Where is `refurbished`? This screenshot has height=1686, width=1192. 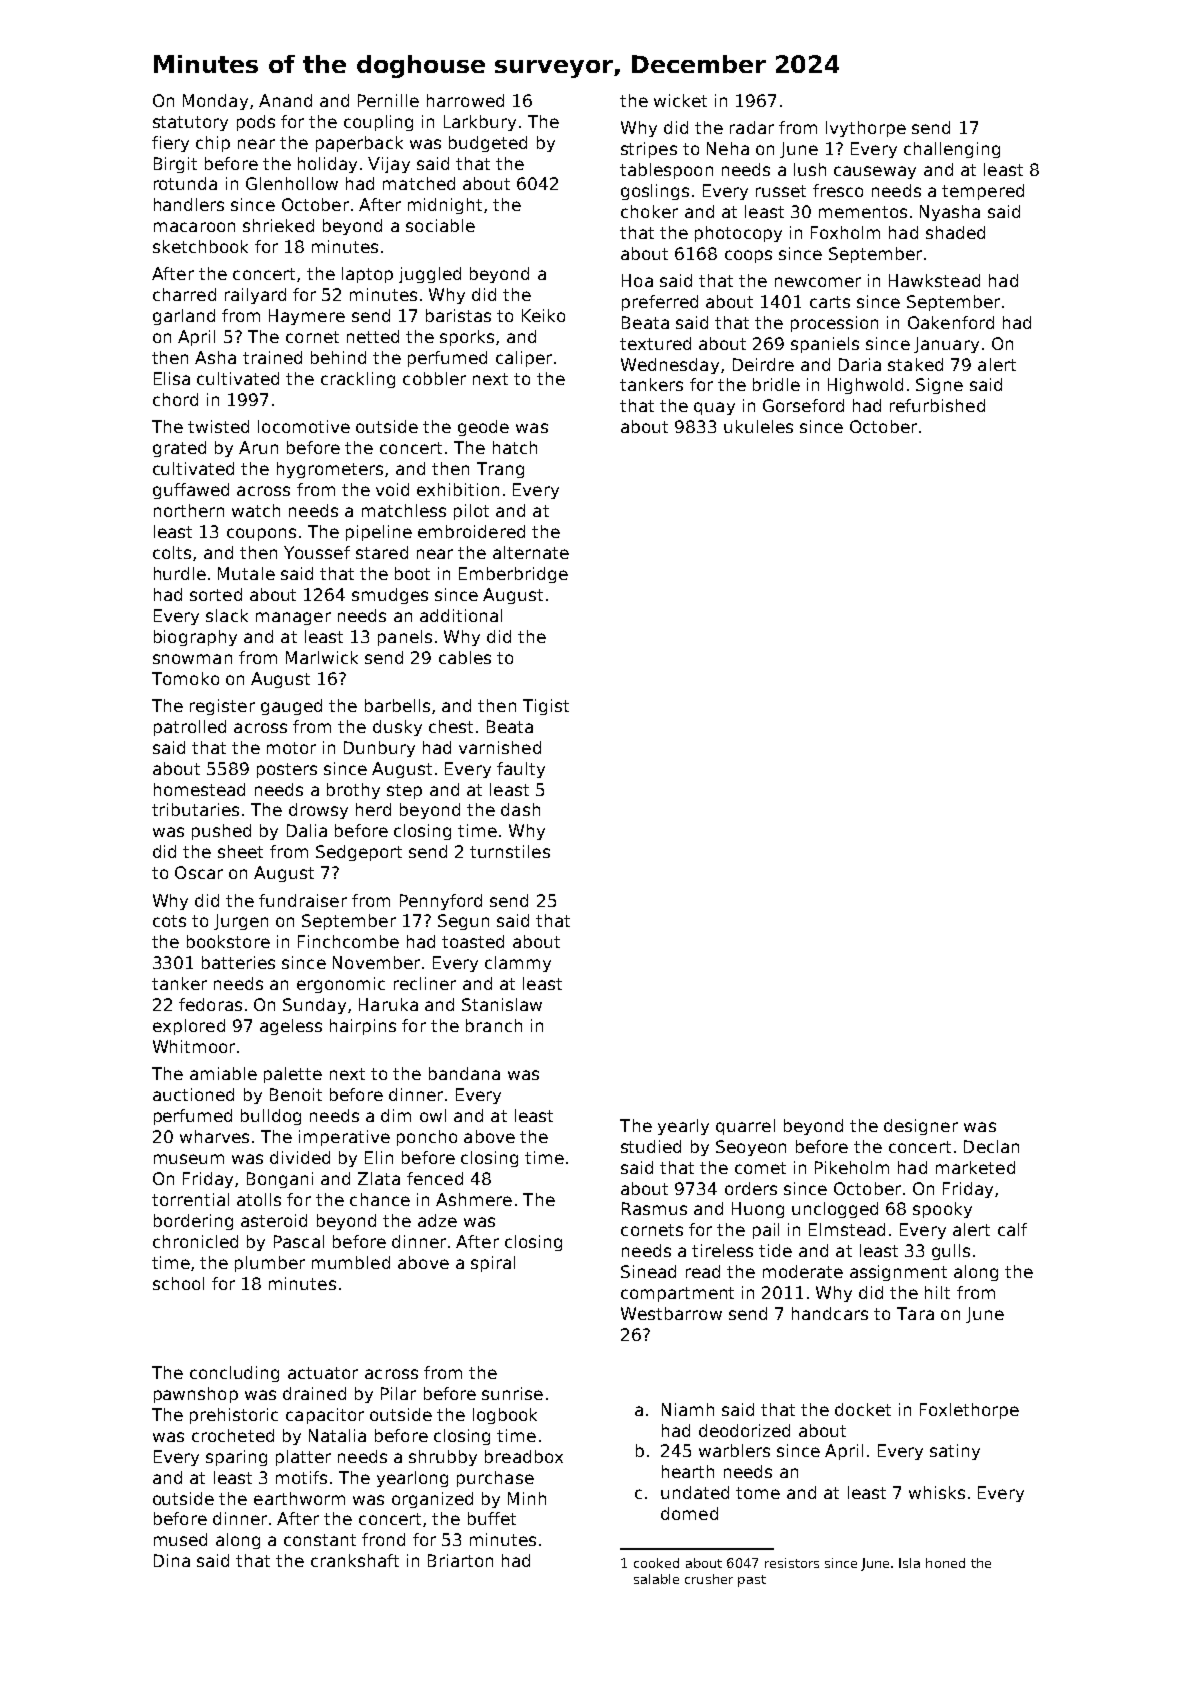 refurbished is located at coordinates (937, 405).
